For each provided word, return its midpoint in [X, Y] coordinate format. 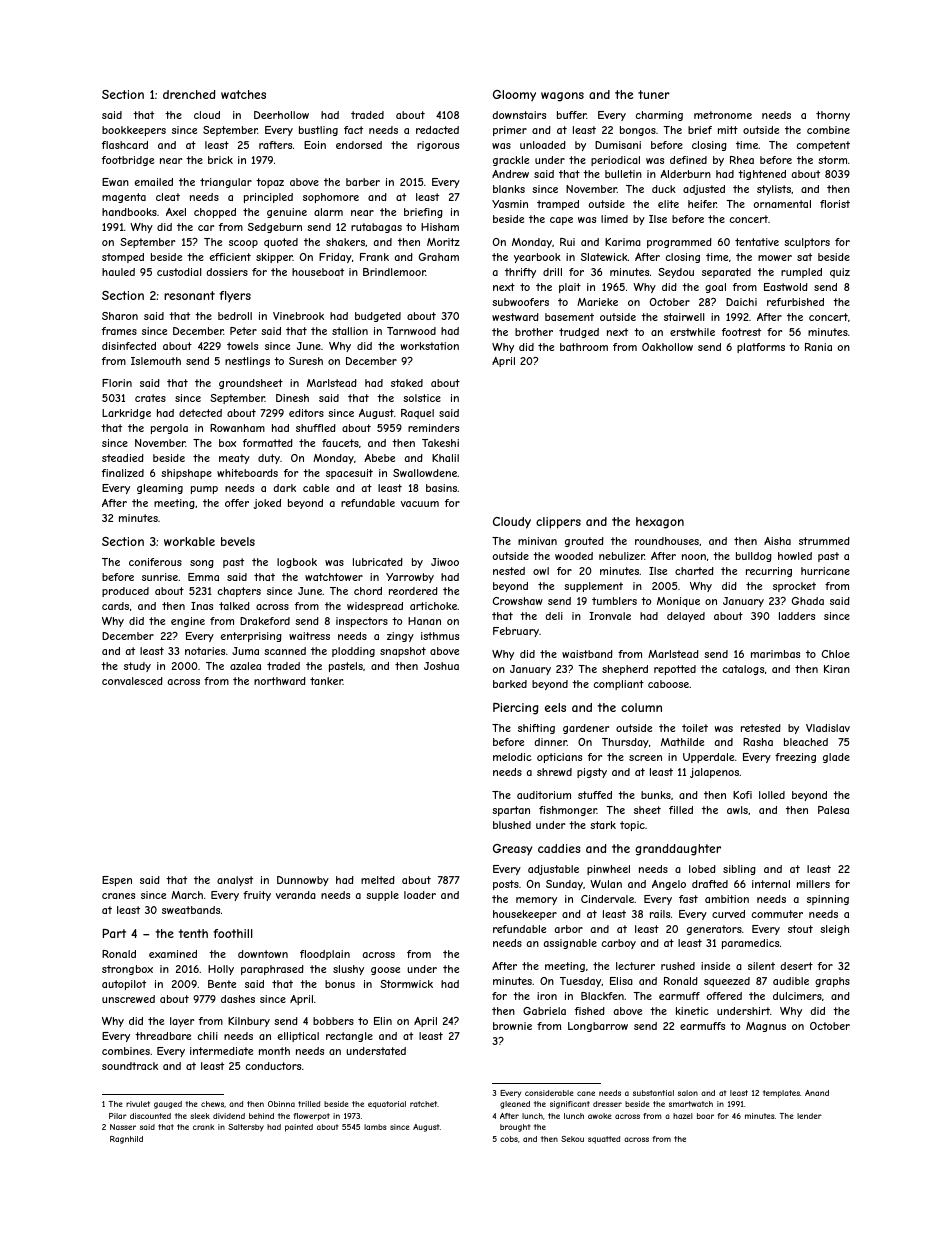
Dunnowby [303, 881]
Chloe [836, 654]
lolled [772, 795]
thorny [833, 116]
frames [119, 331]
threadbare [163, 1036]
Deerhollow [281, 115]
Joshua [441, 666]
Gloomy [514, 96]
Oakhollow [667, 347]
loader [420, 895]
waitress [309, 636]
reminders [433, 428]
